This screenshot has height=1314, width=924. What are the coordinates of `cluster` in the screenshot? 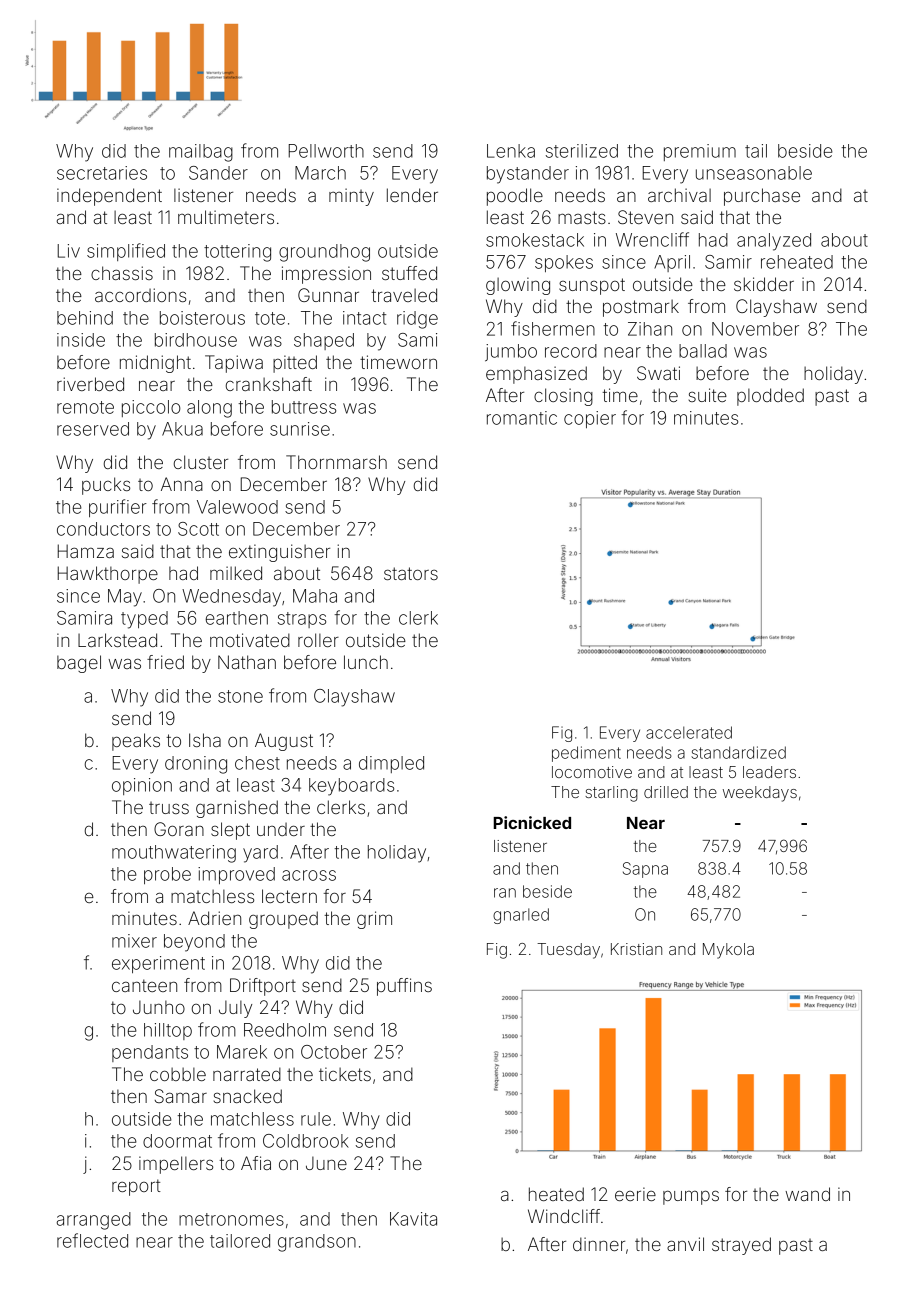 It's located at (201, 462).
